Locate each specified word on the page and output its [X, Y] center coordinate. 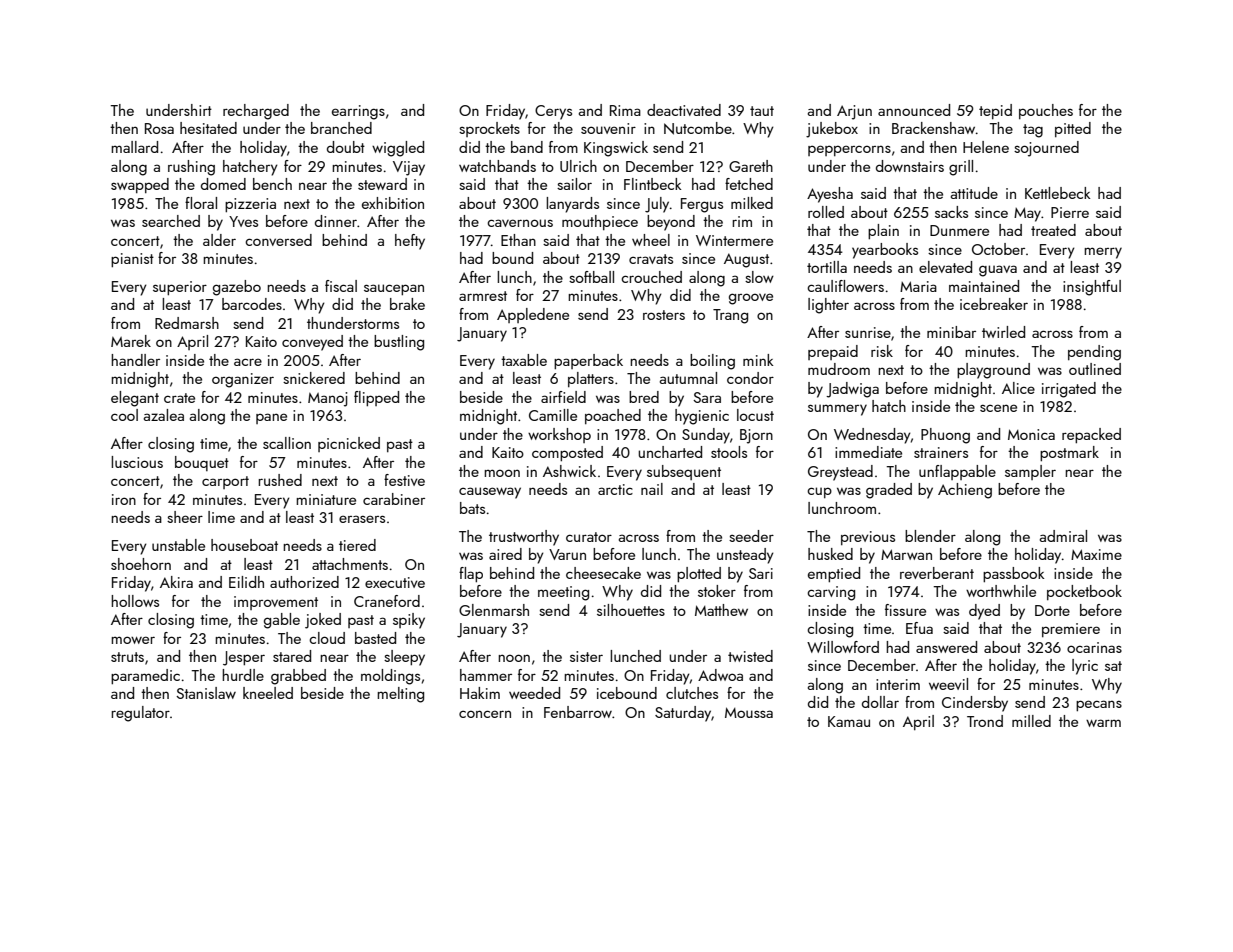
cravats [651, 259]
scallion [287, 443]
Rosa [159, 128]
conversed [278, 240]
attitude [974, 193]
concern [485, 714]
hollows [135, 601]
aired [505, 554]
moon [502, 473]
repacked [1091, 435]
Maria [918, 286]
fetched [749, 184]
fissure [905, 610]
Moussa [749, 712]
